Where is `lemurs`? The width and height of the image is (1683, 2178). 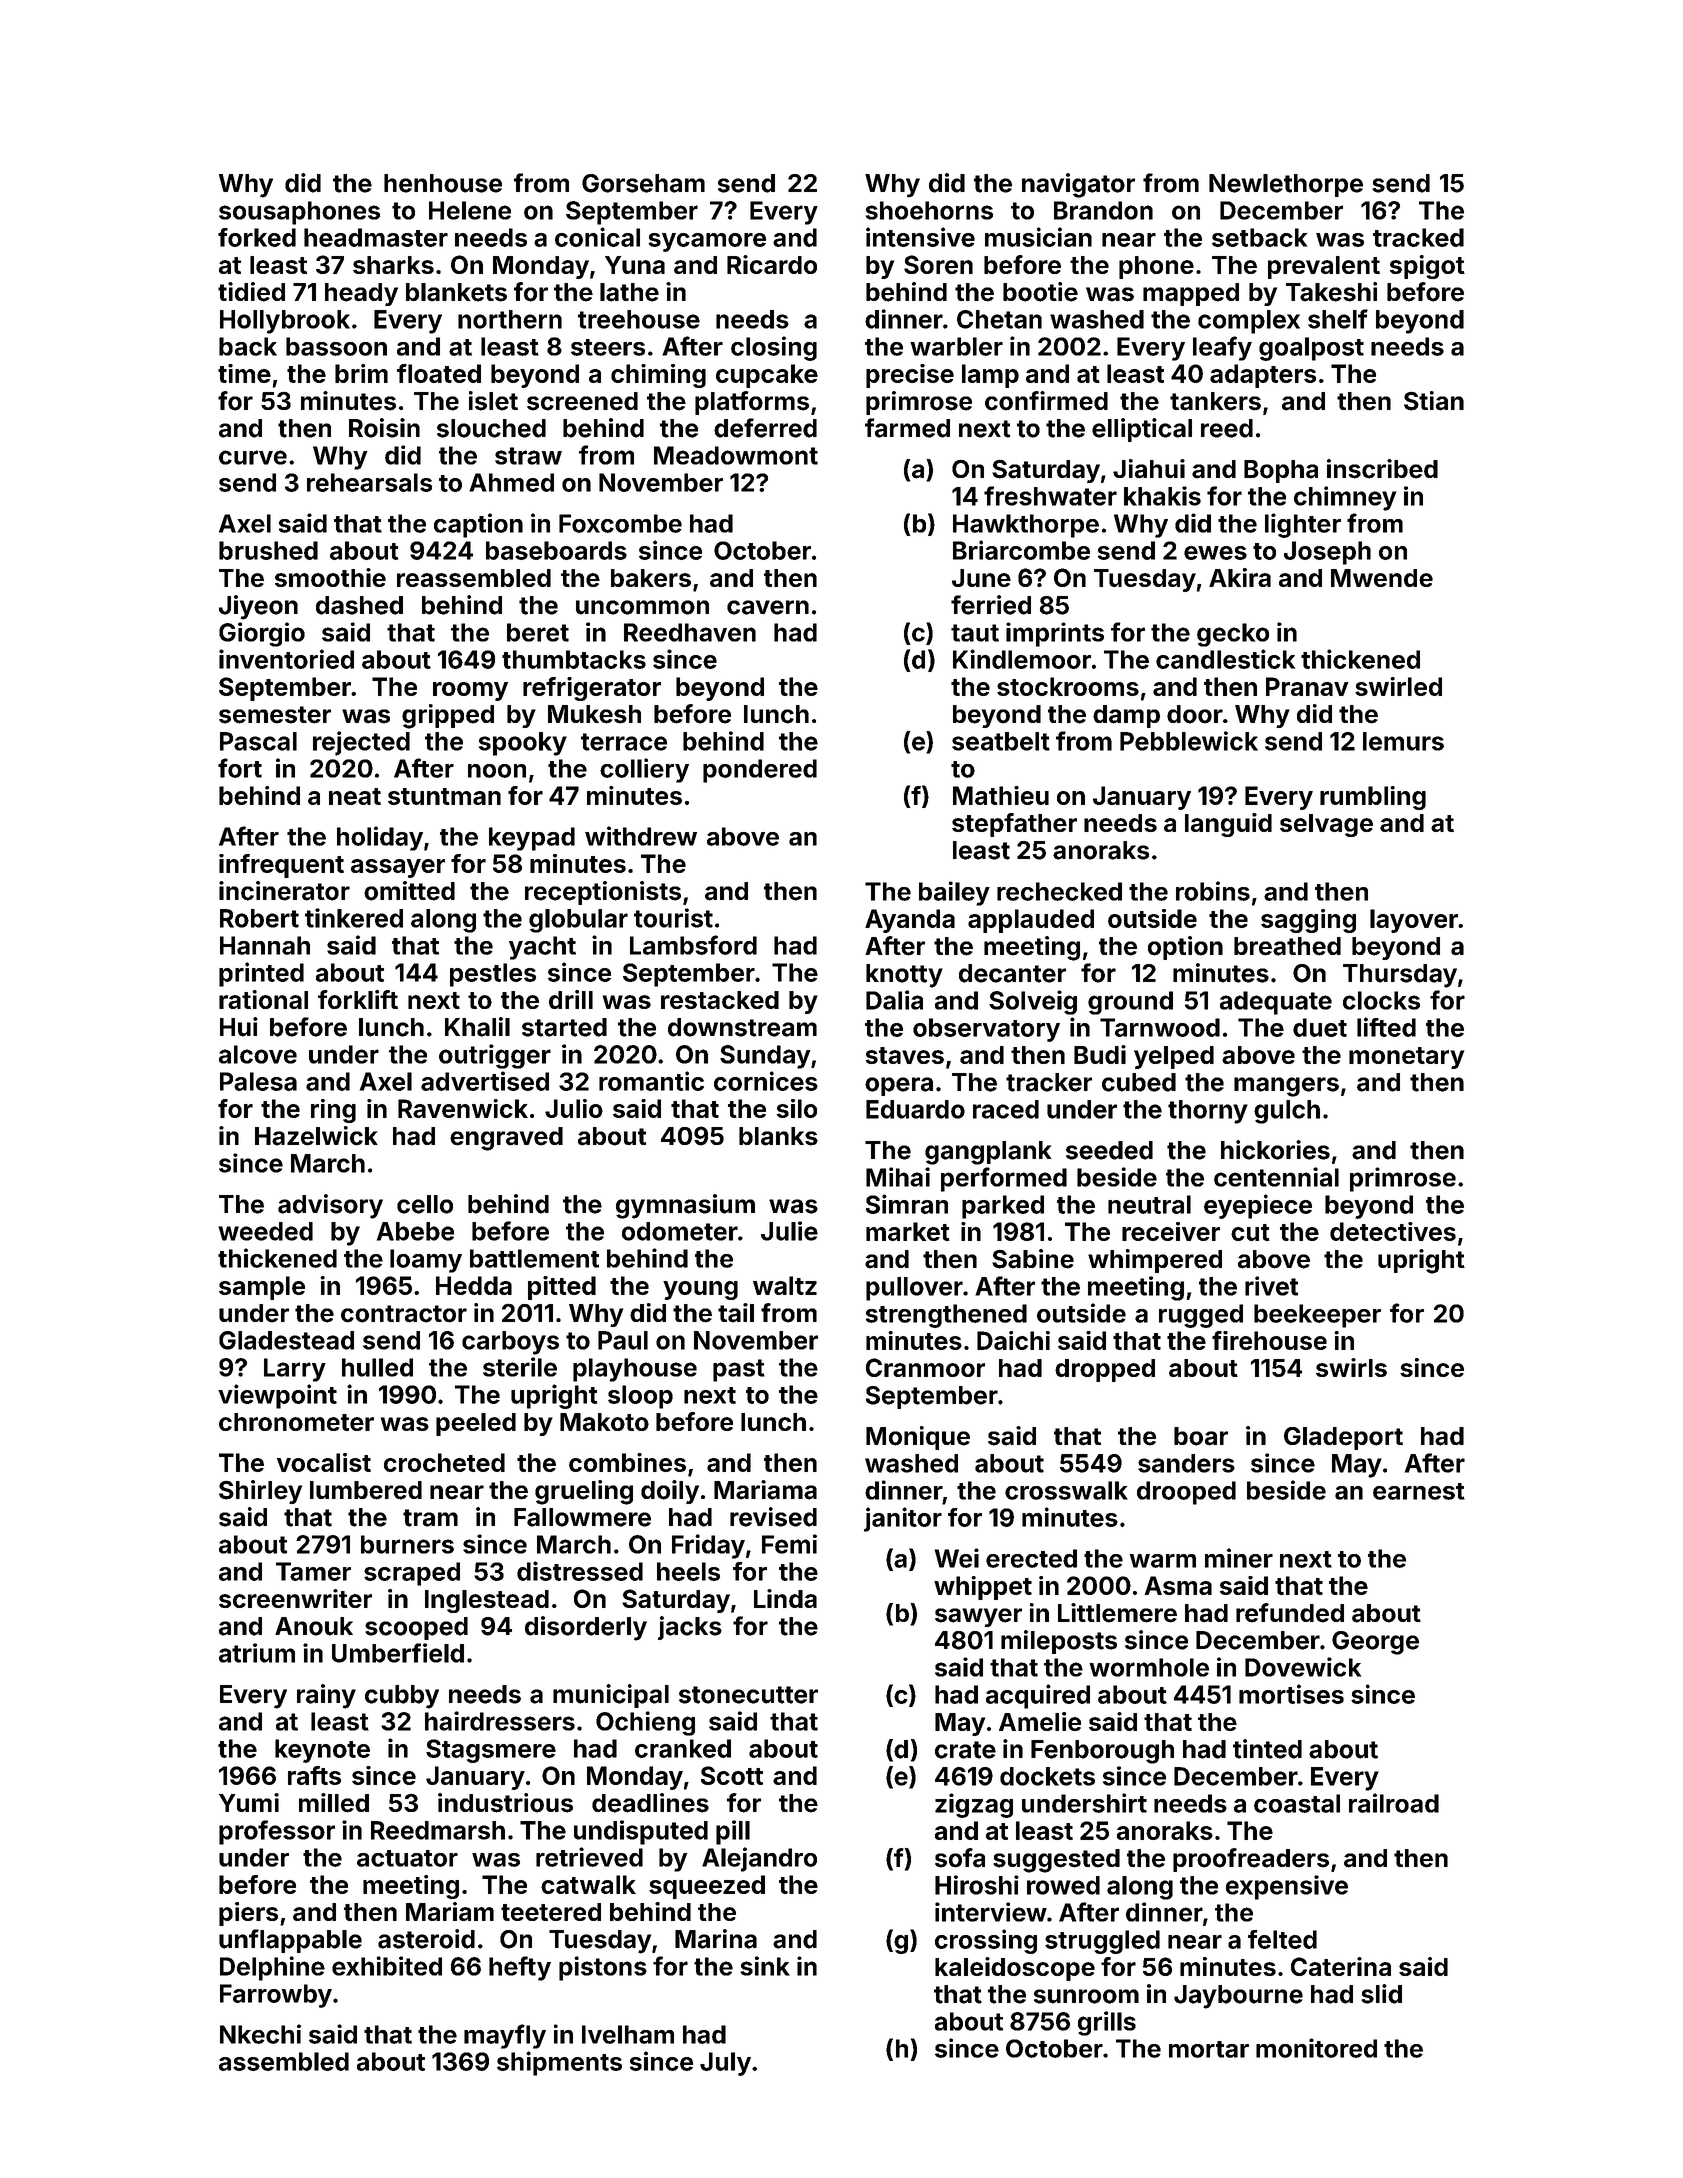 lemurs is located at coordinates (1403, 741).
